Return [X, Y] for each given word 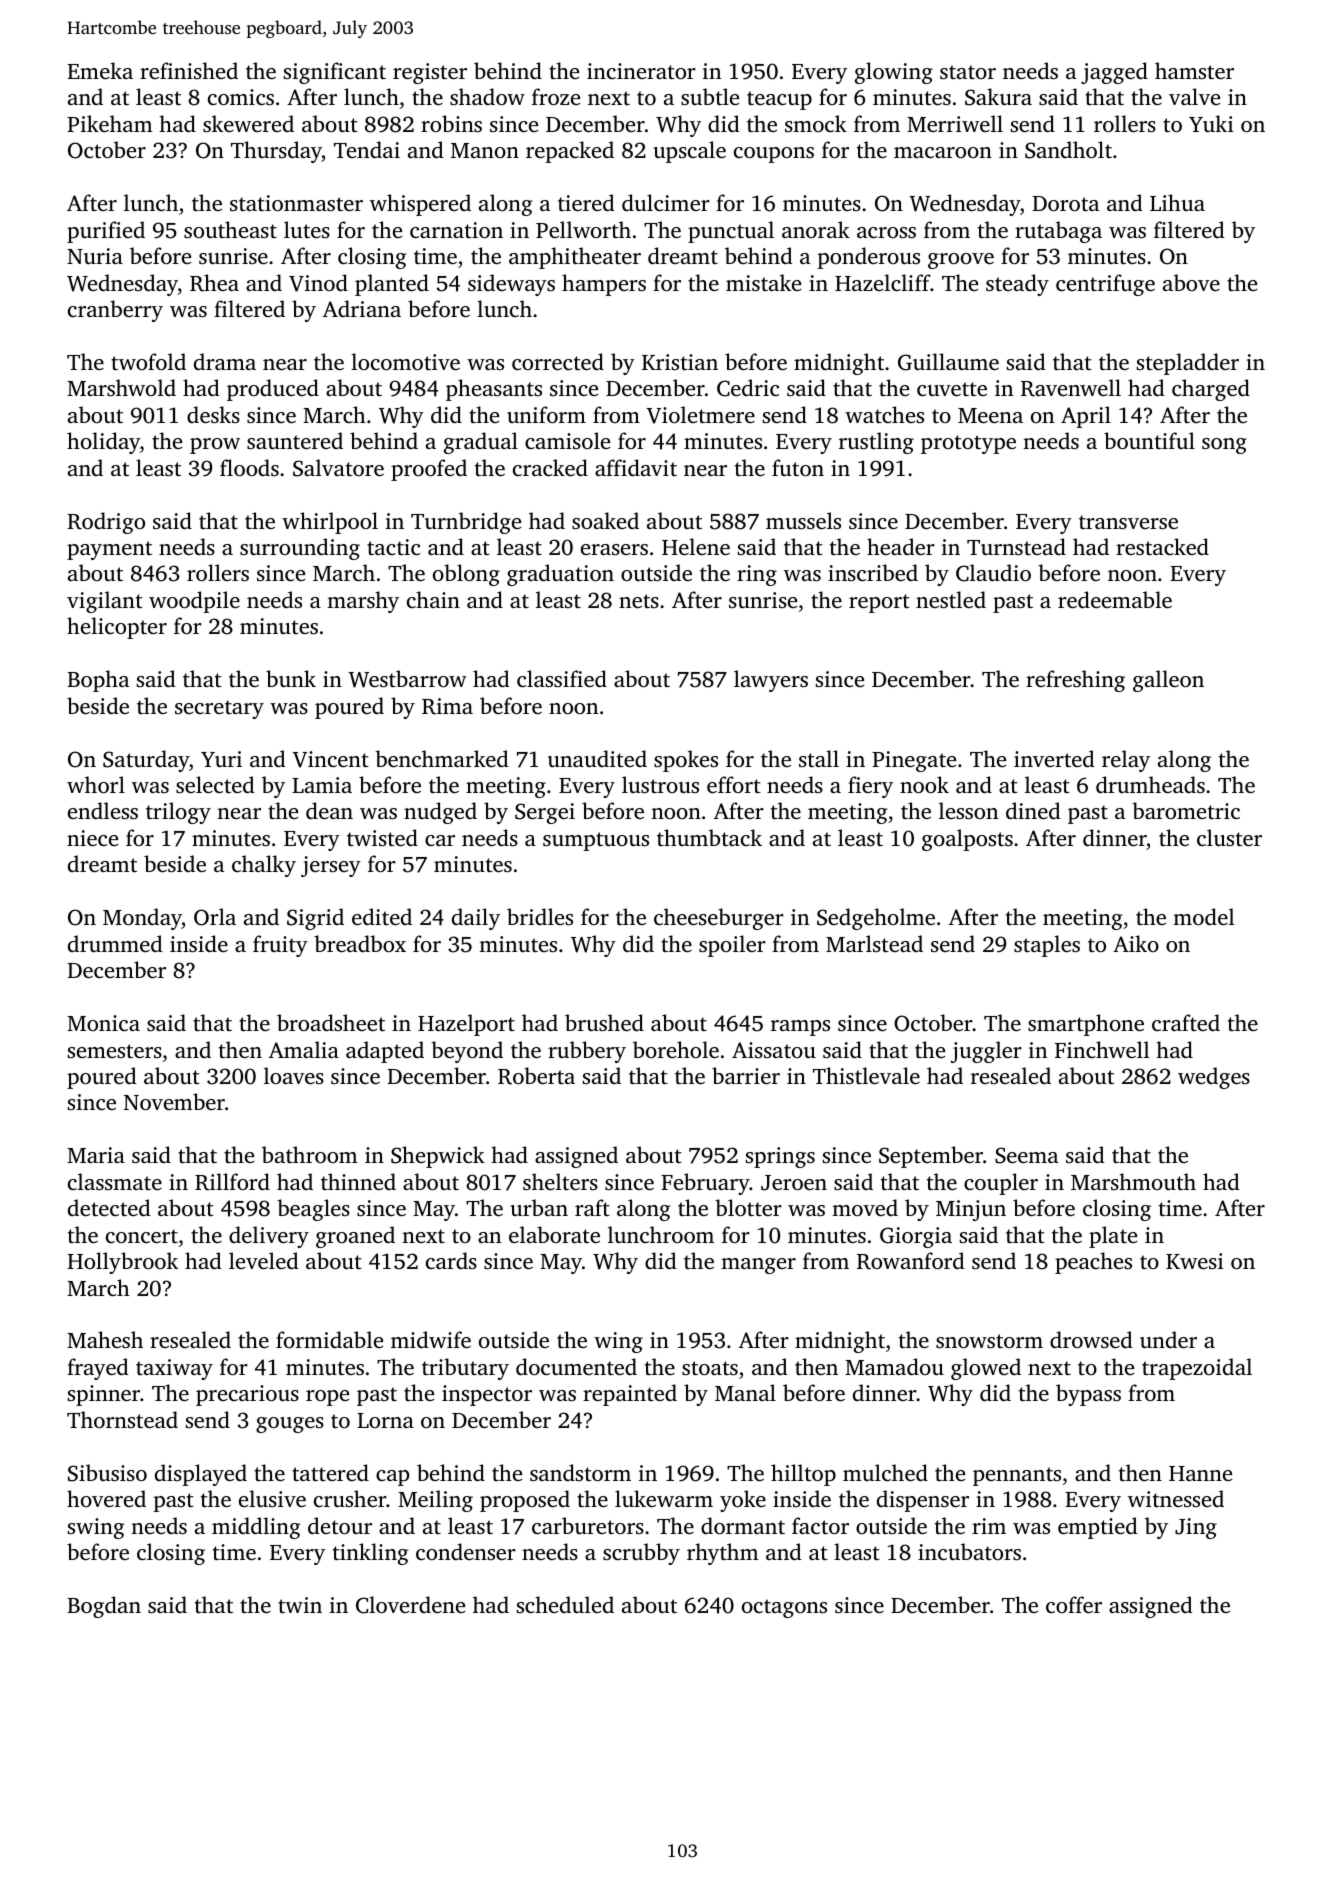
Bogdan [104, 1607]
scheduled [565, 1604]
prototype [968, 444]
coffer [1074, 1604]
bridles [540, 916]
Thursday [276, 152]
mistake [763, 282]
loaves [294, 1075]
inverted [1054, 758]
